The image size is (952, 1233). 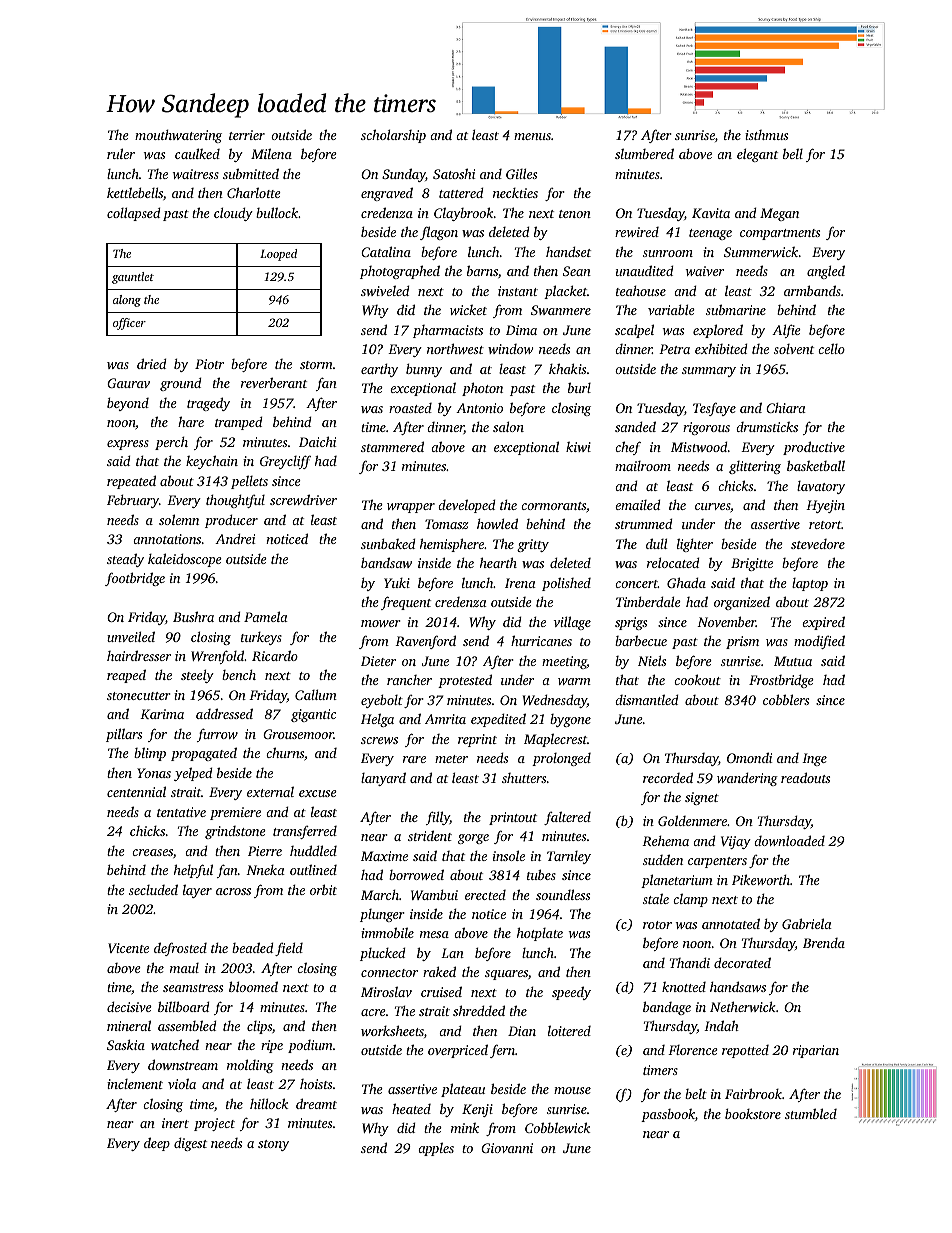 I want to click on compartments, so click(x=780, y=234).
